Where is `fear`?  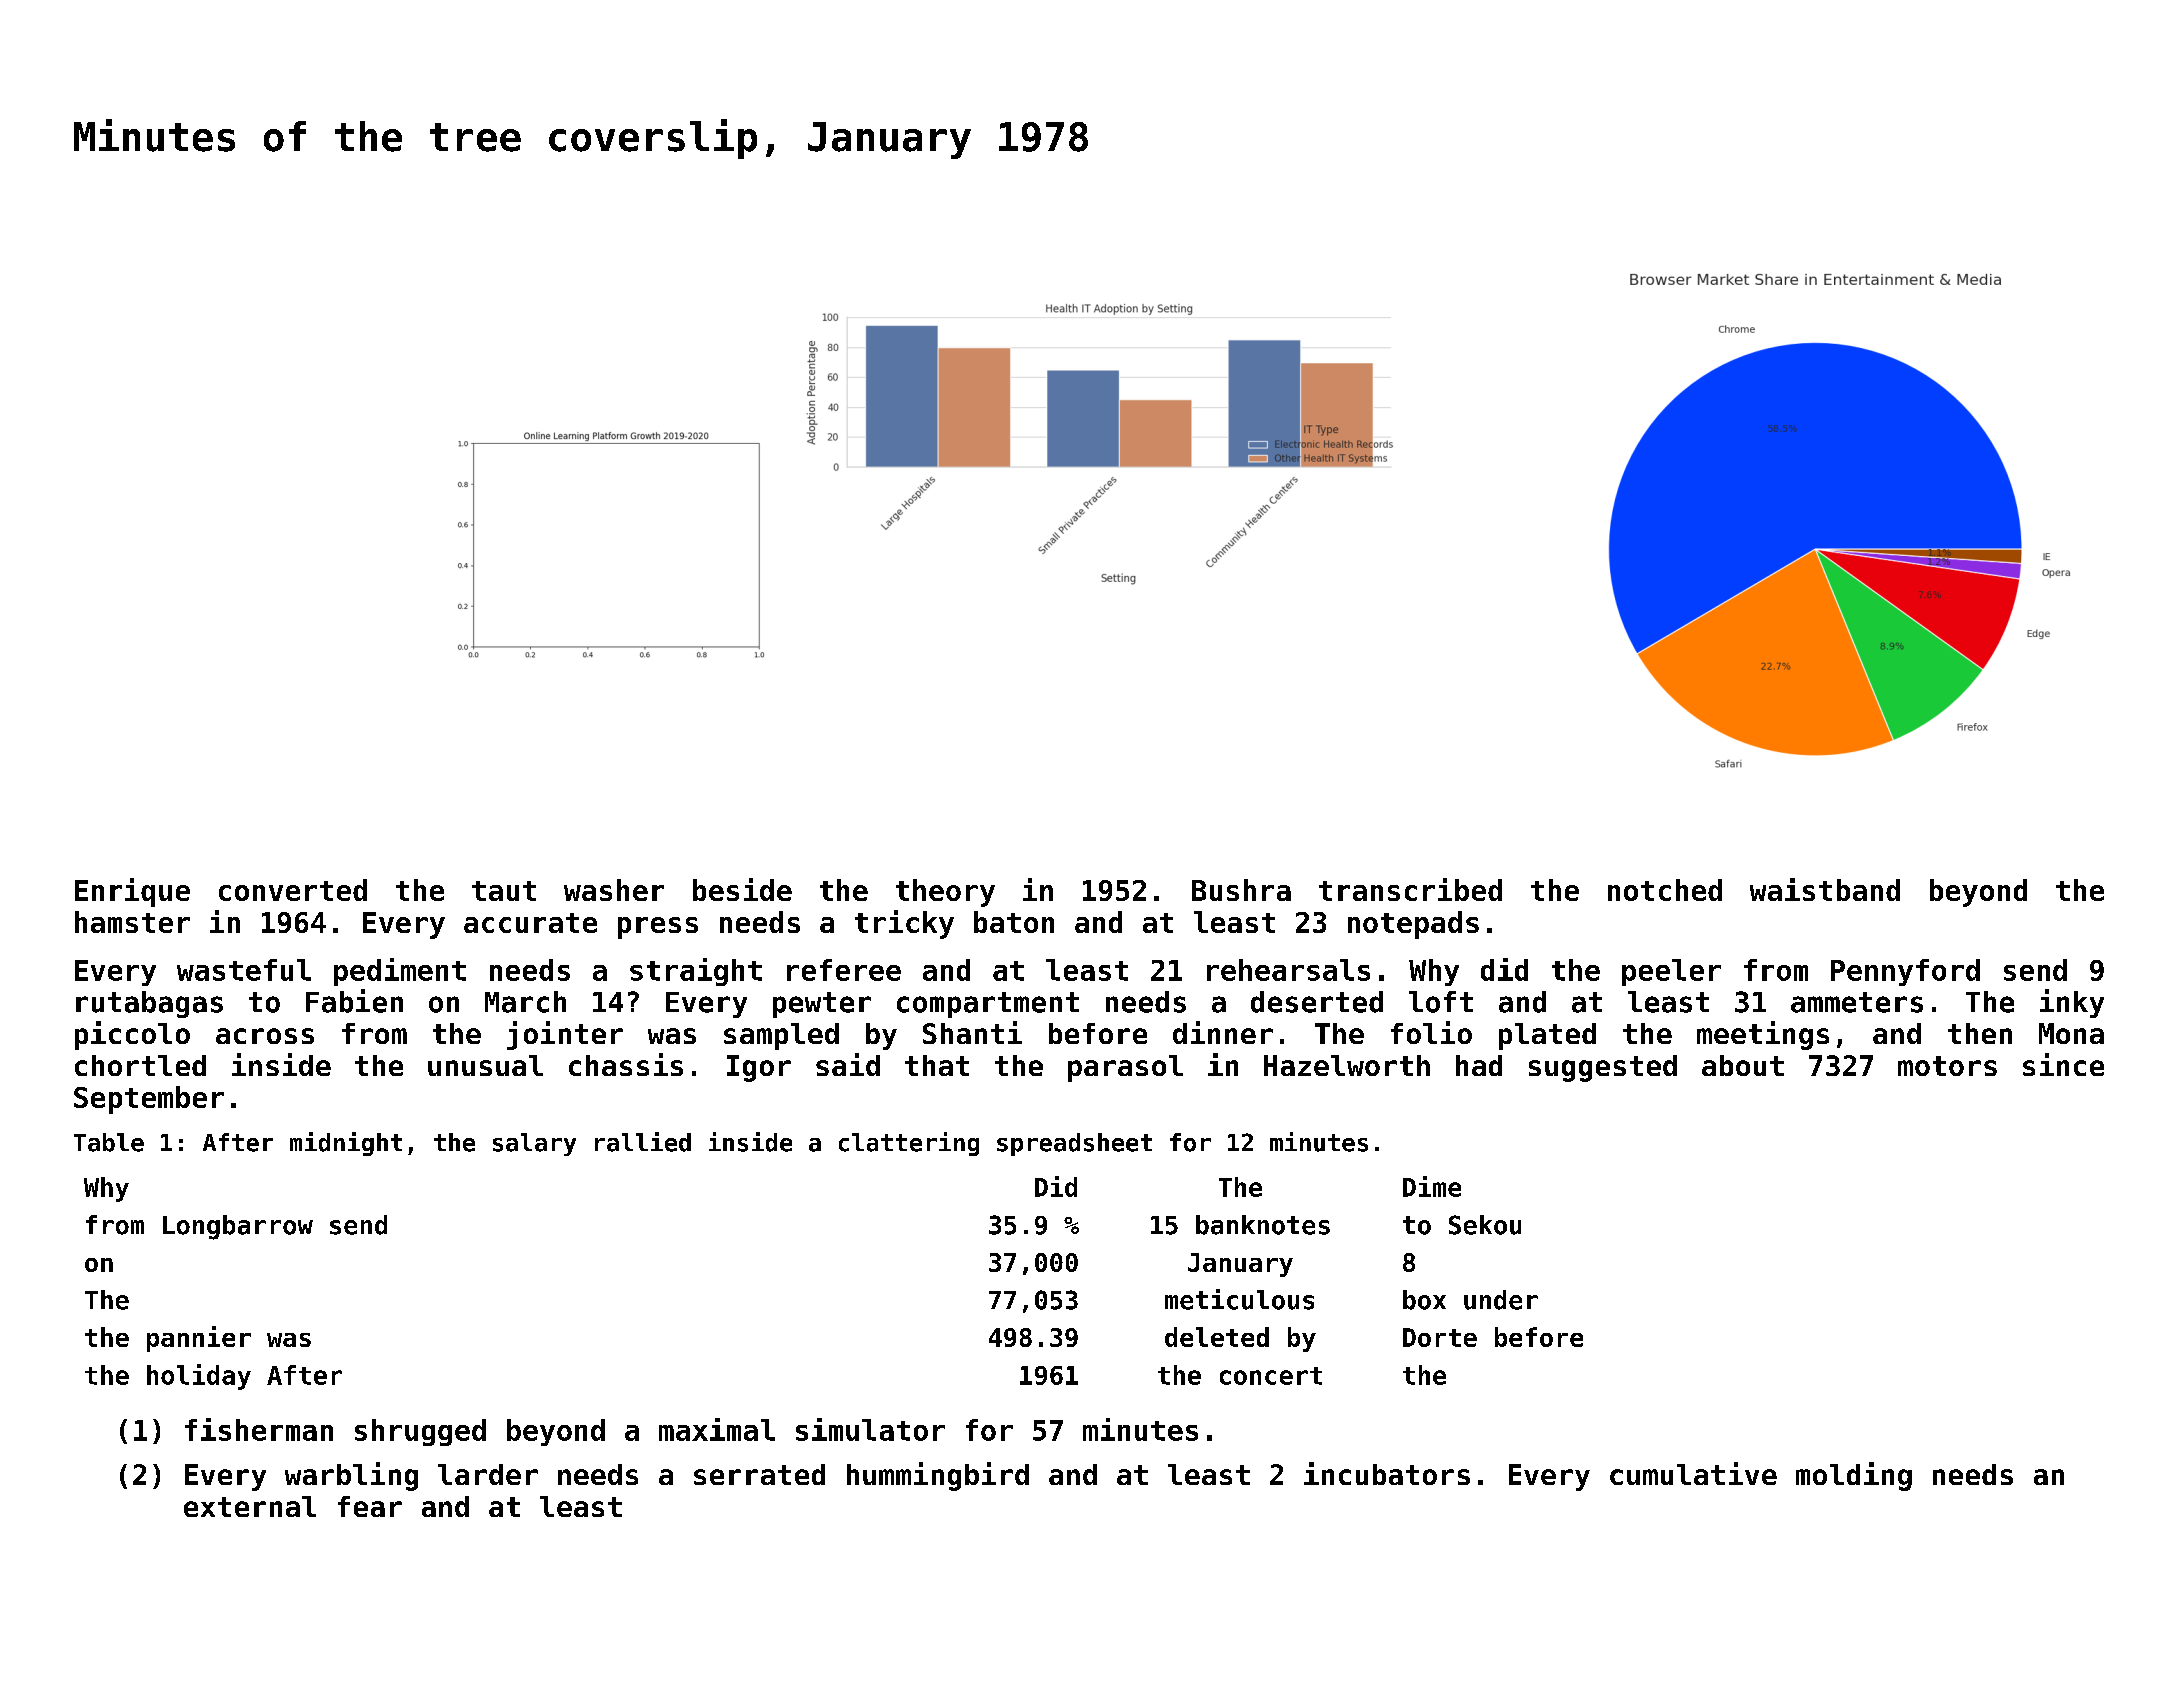 fear is located at coordinates (370, 1506).
